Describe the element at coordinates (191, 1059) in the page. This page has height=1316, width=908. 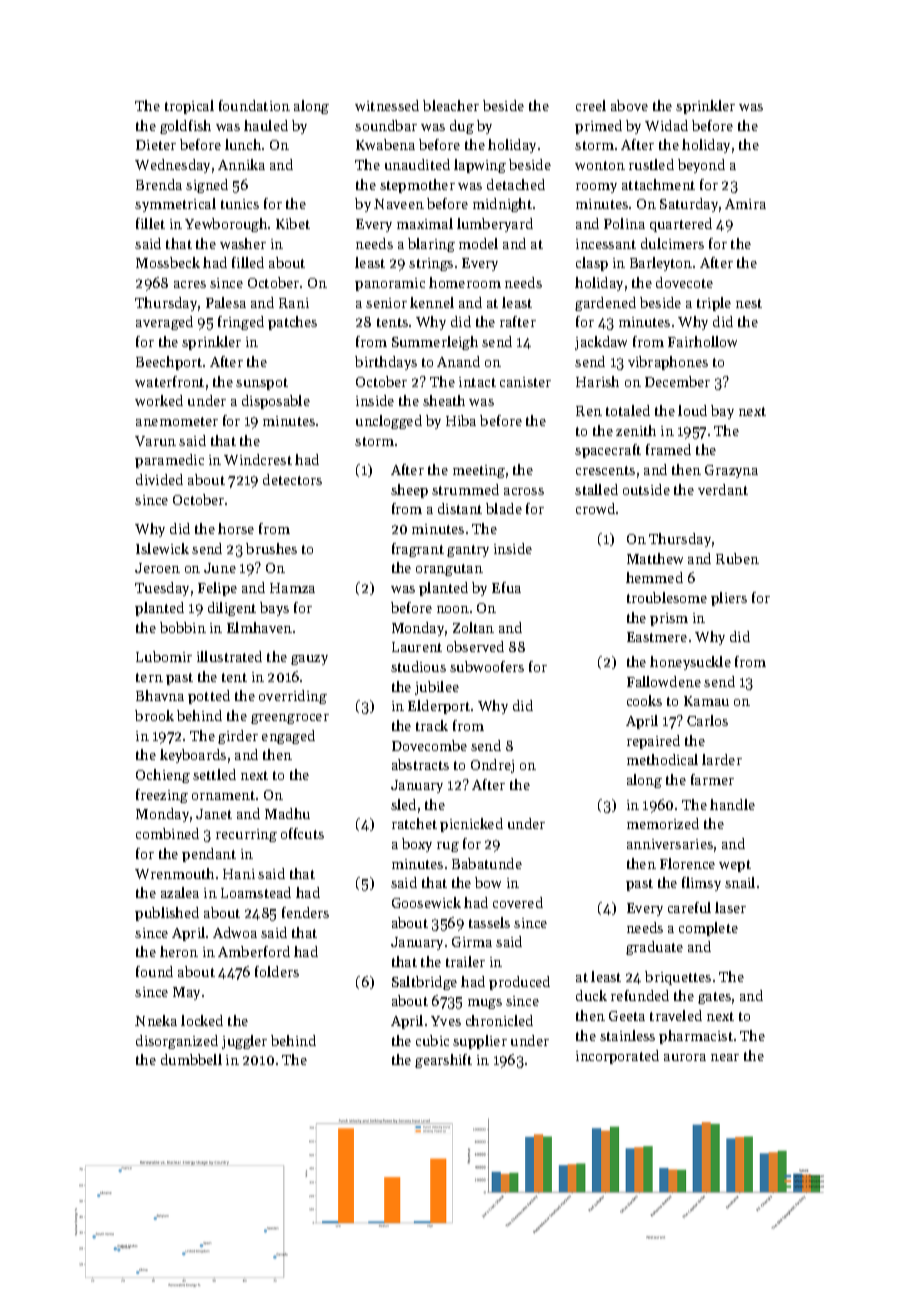
I see `dumbbell` at that location.
